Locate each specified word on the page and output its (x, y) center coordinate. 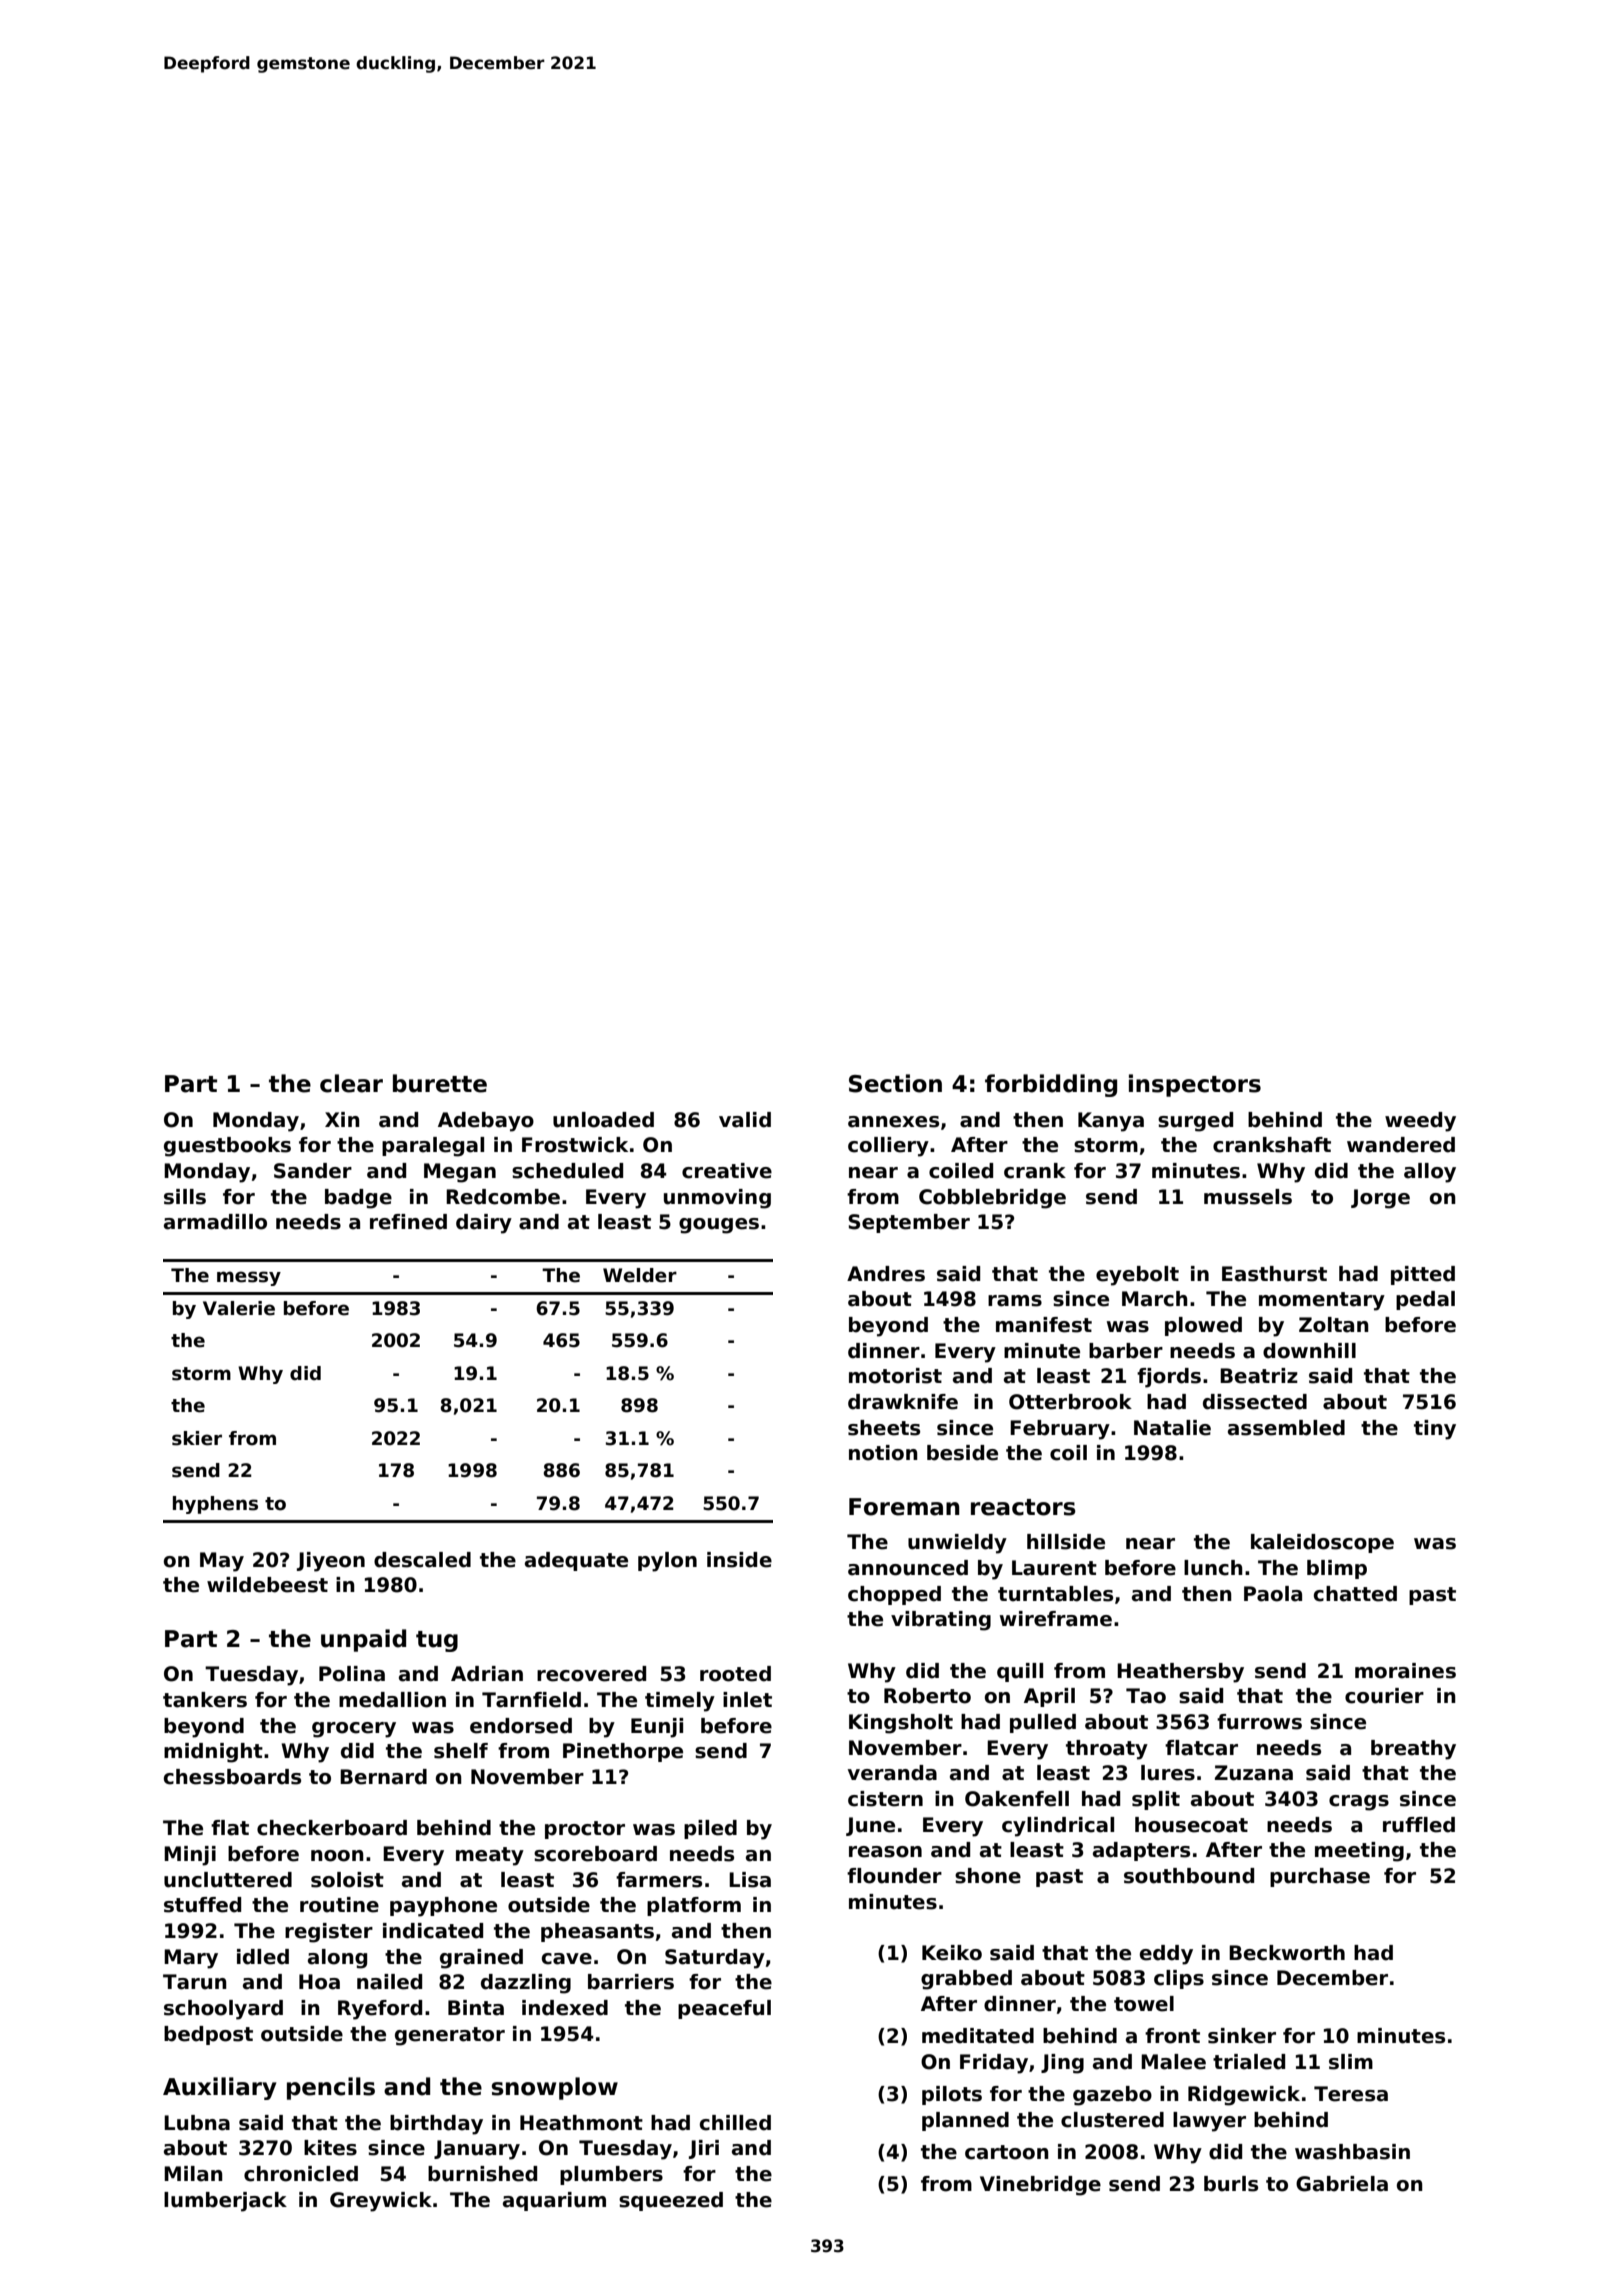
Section (895, 1083)
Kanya (1111, 1122)
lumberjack (225, 2202)
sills (185, 1197)
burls (1231, 2184)
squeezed (671, 2201)
